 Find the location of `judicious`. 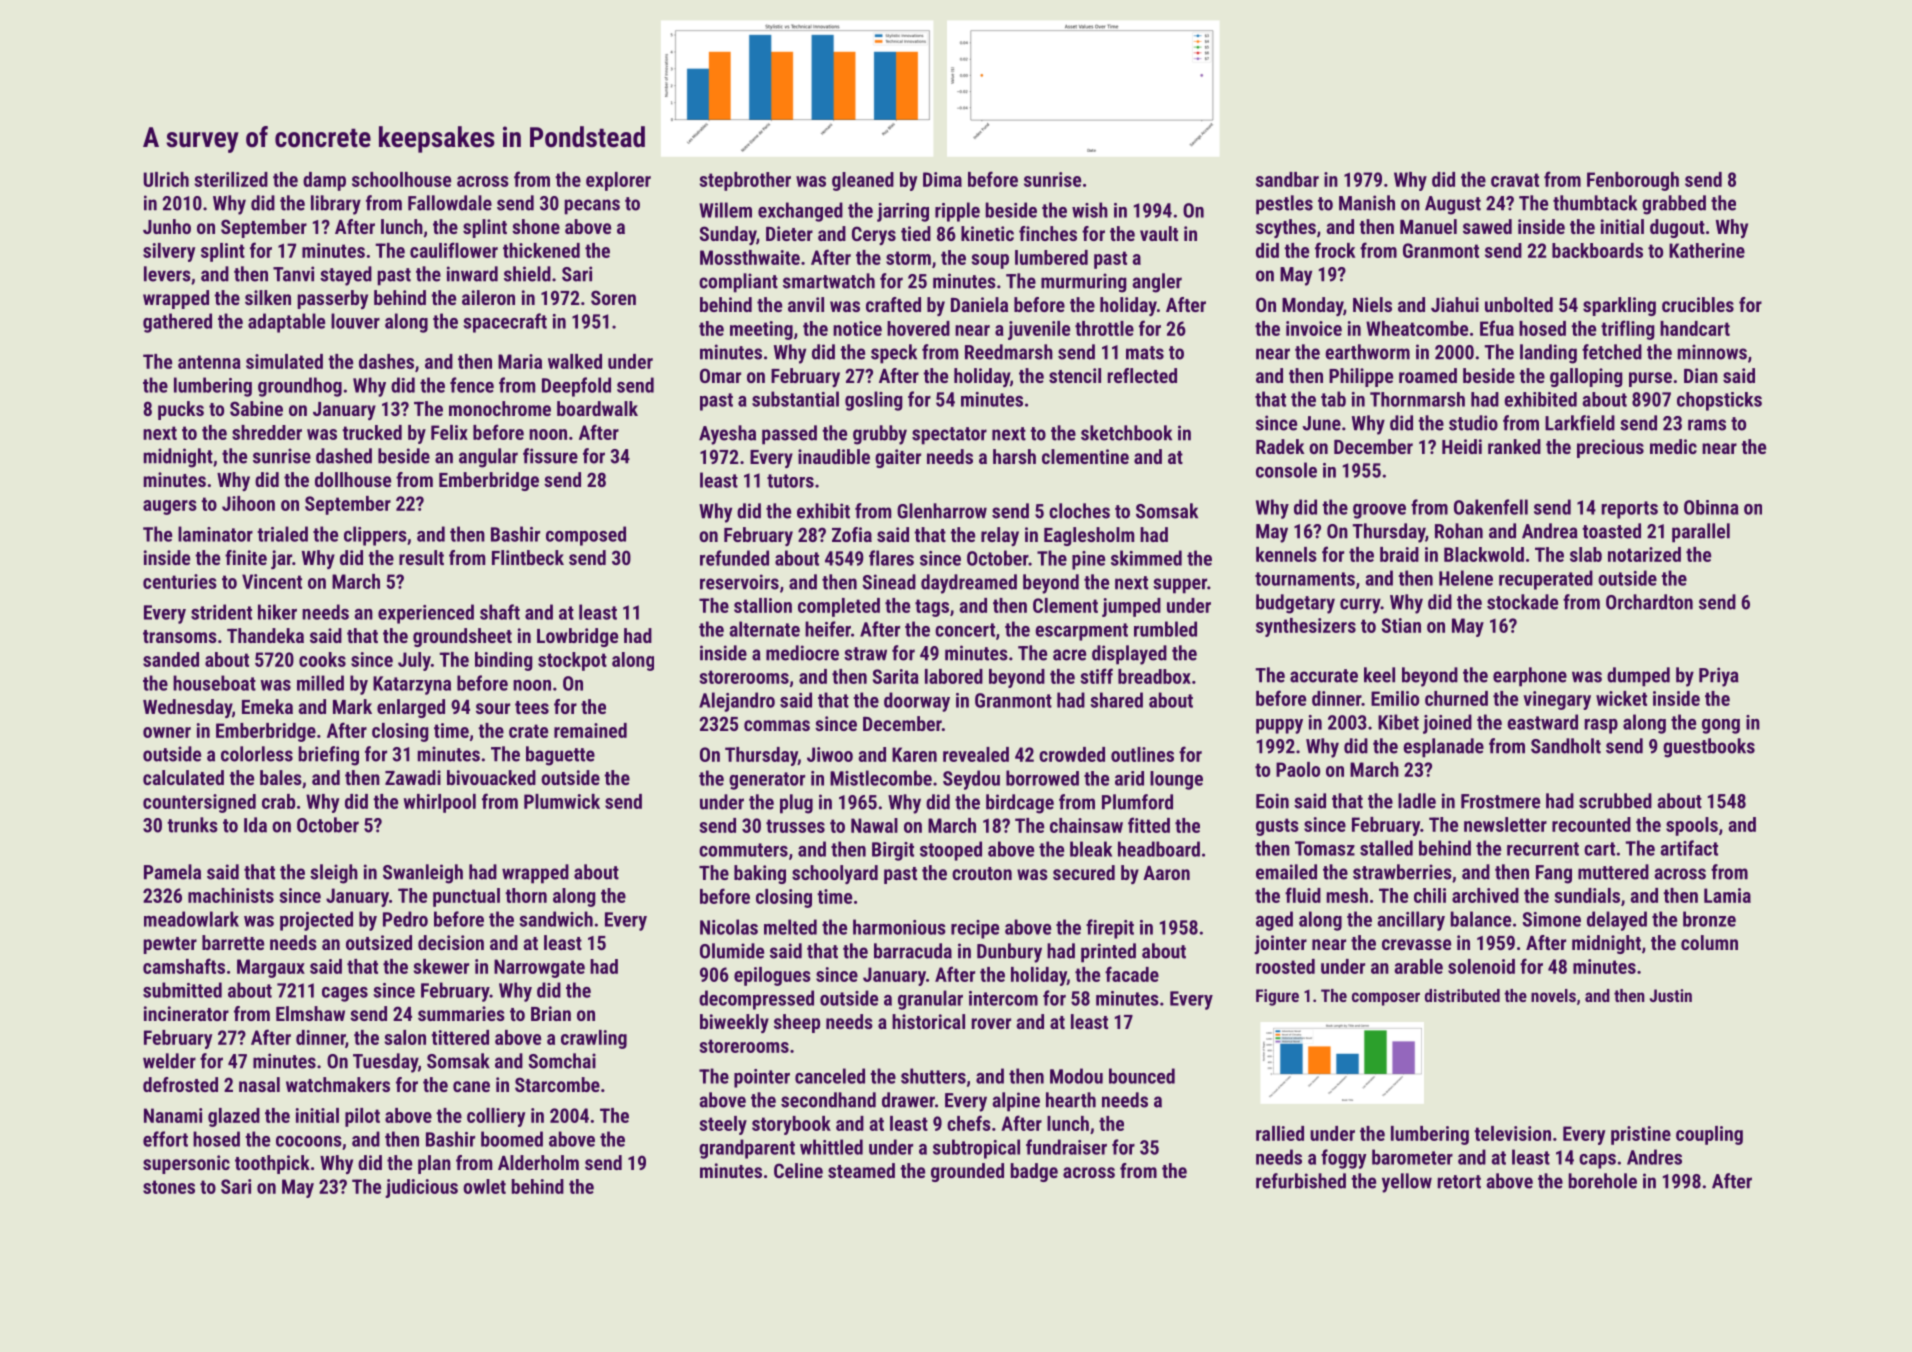

judicious is located at coordinates (421, 1188).
